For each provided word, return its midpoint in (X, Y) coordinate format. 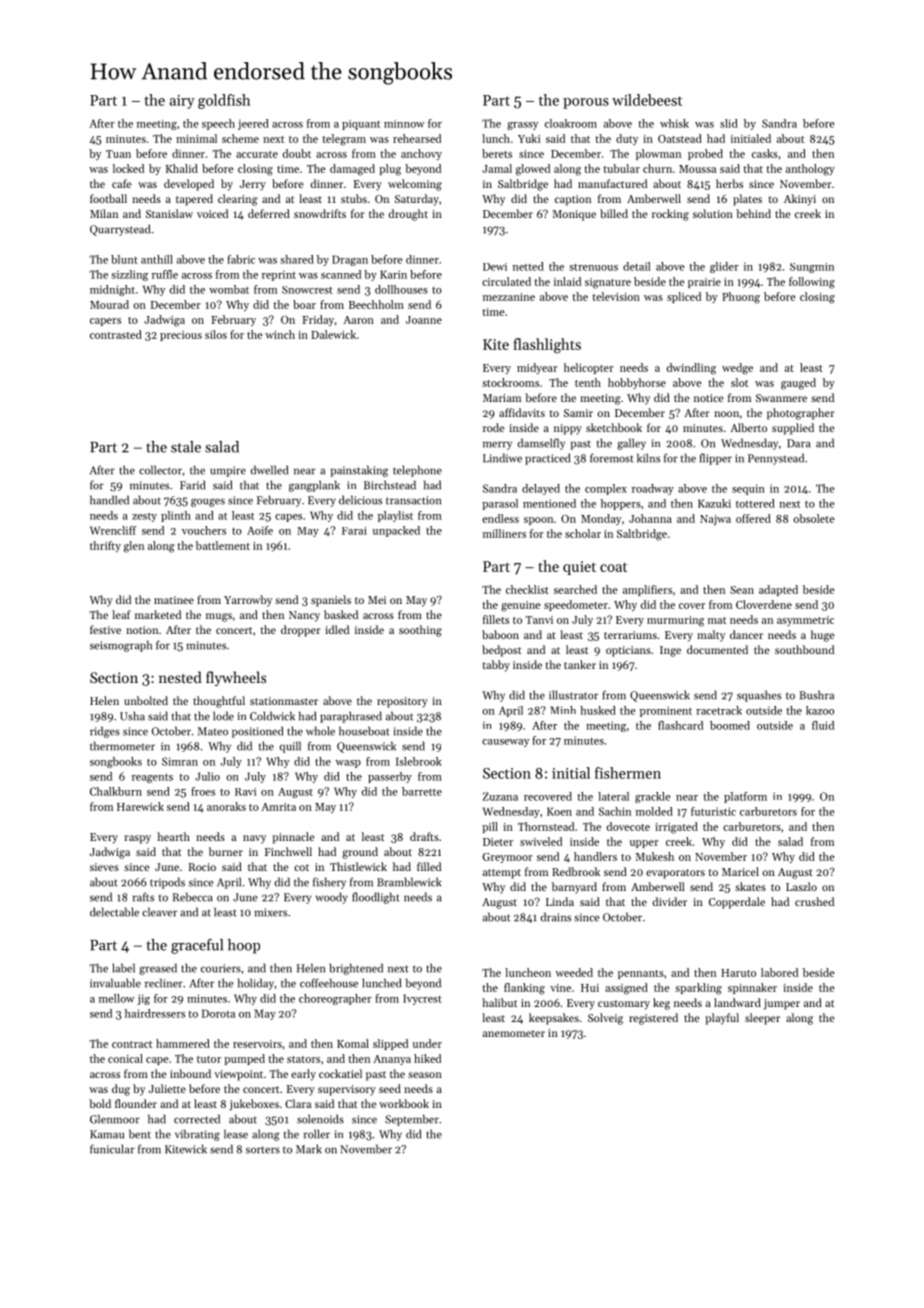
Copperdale (737, 903)
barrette (422, 791)
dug (121, 1090)
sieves (104, 867)
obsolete (814, 518)
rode (493, 427)
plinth (176, 516)
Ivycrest (422, 999)
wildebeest (647, 100)
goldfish (224, 101)
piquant (361, 125)
